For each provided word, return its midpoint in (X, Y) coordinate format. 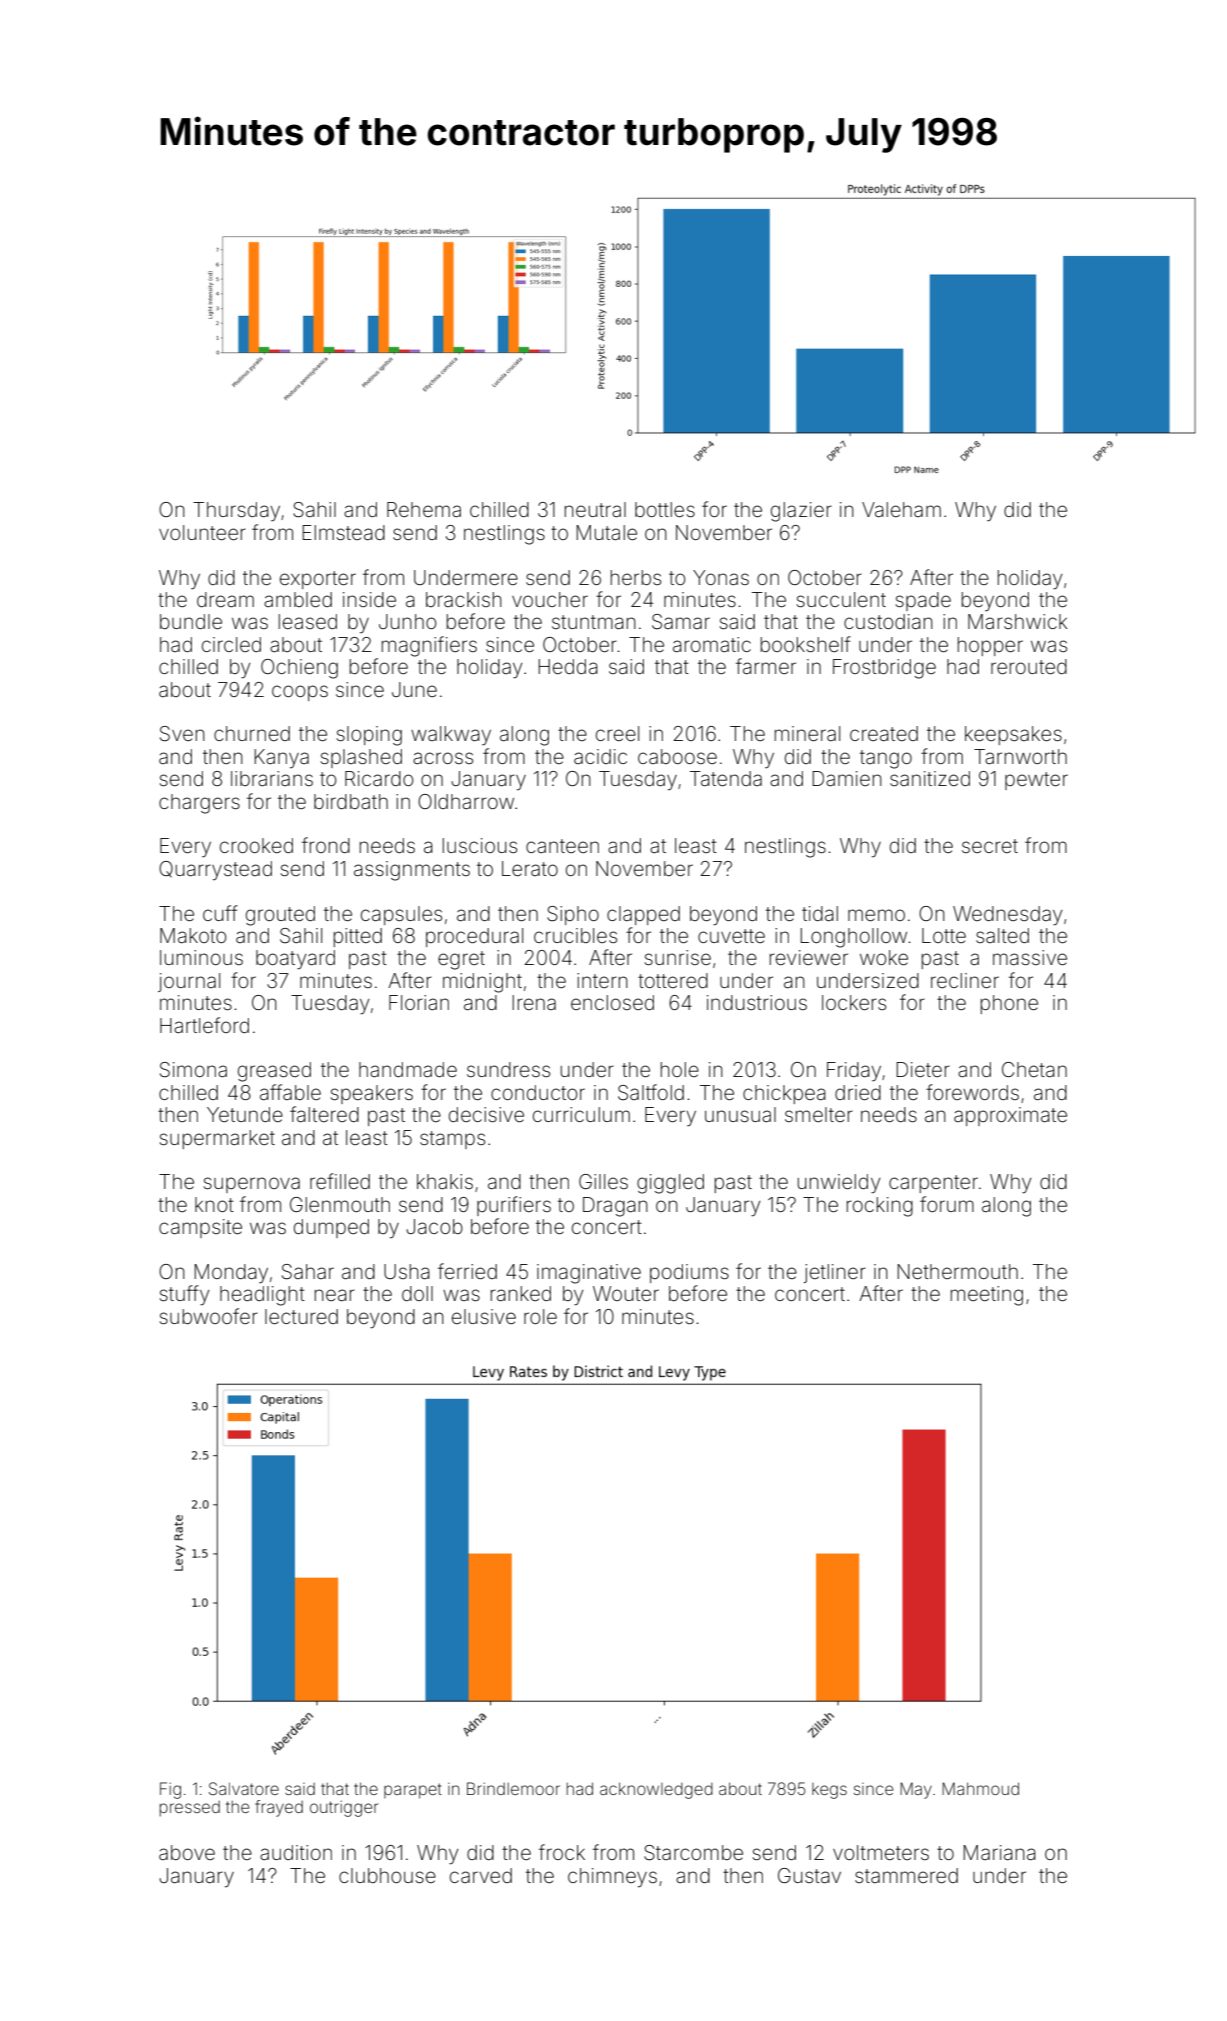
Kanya (281, 758)
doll (417, 1293)
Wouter (626, 1293)
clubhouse (387, 1875)
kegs (829, 1791)
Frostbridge (884, 669)
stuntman (594, 622)
